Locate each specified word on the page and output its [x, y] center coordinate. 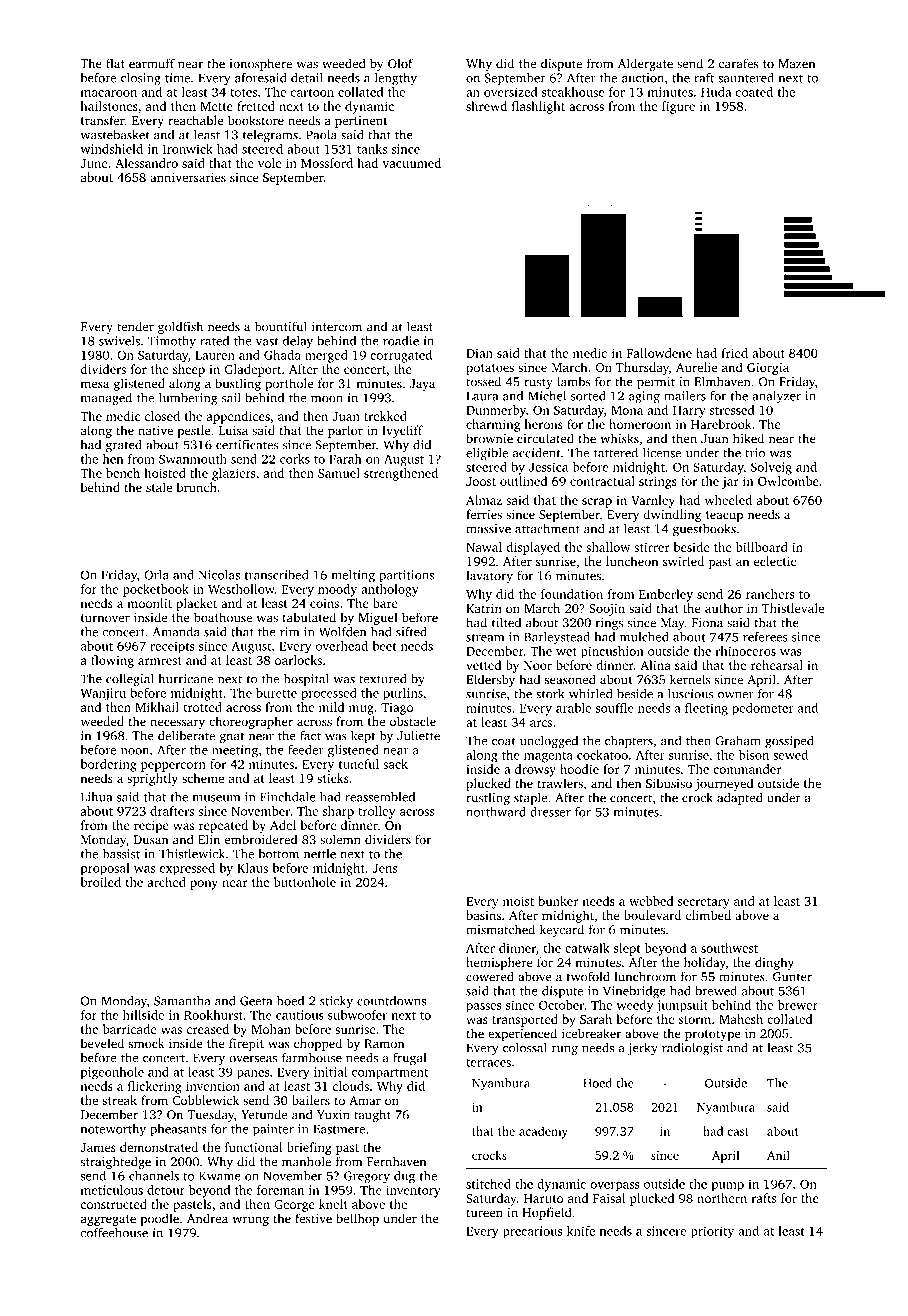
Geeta [256, 1001]
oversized [511, 92]
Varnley [653, 501]
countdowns [391, 1001]
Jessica [548, 467]
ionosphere [261, 64]
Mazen [796, 64]
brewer [798, 1005]
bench [123, 473]
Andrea [207, 1218]
